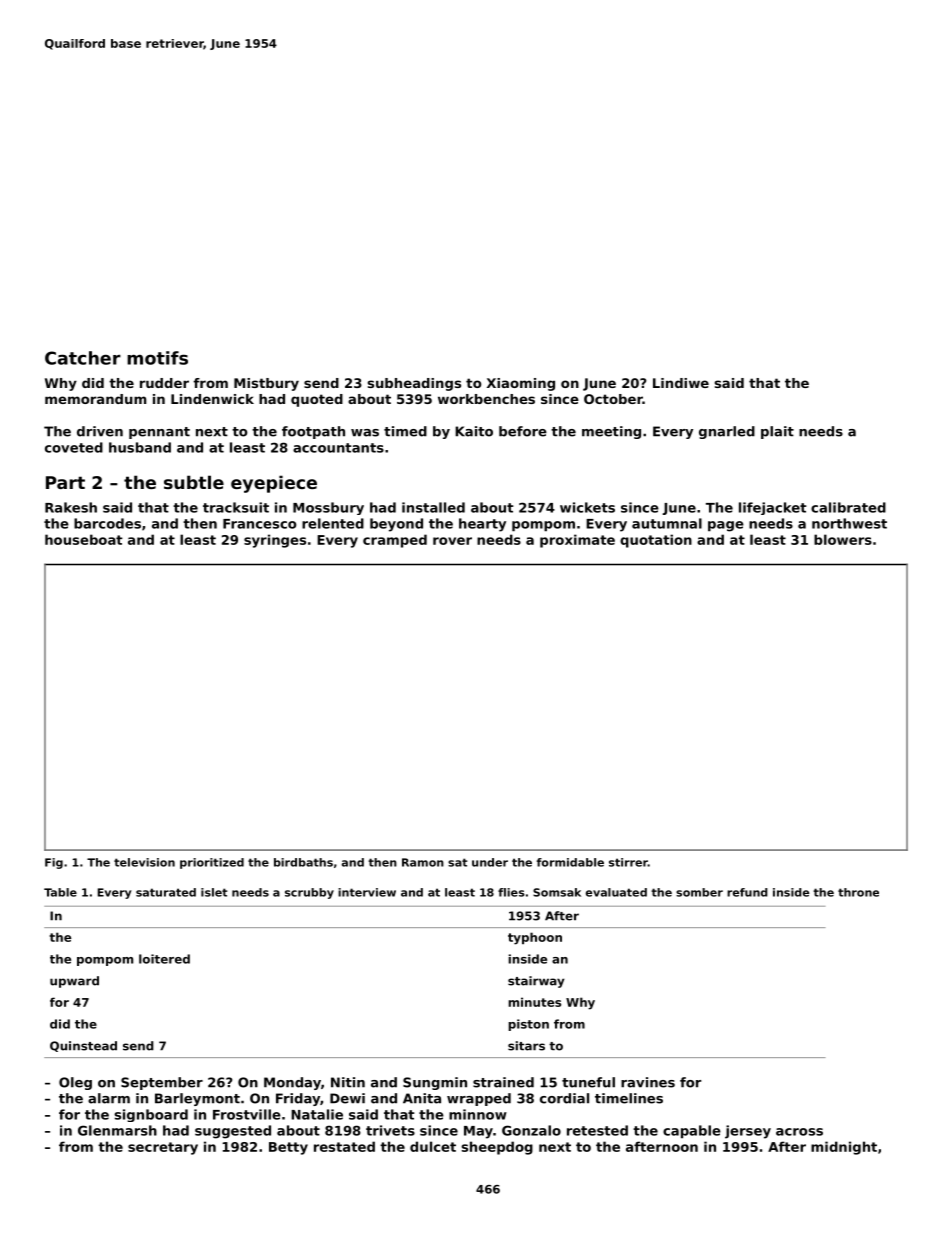 The width and height of the page is (952, 1233). Describe the element at coordinates (157, 358) in the page. I see `motifs` at that location.
